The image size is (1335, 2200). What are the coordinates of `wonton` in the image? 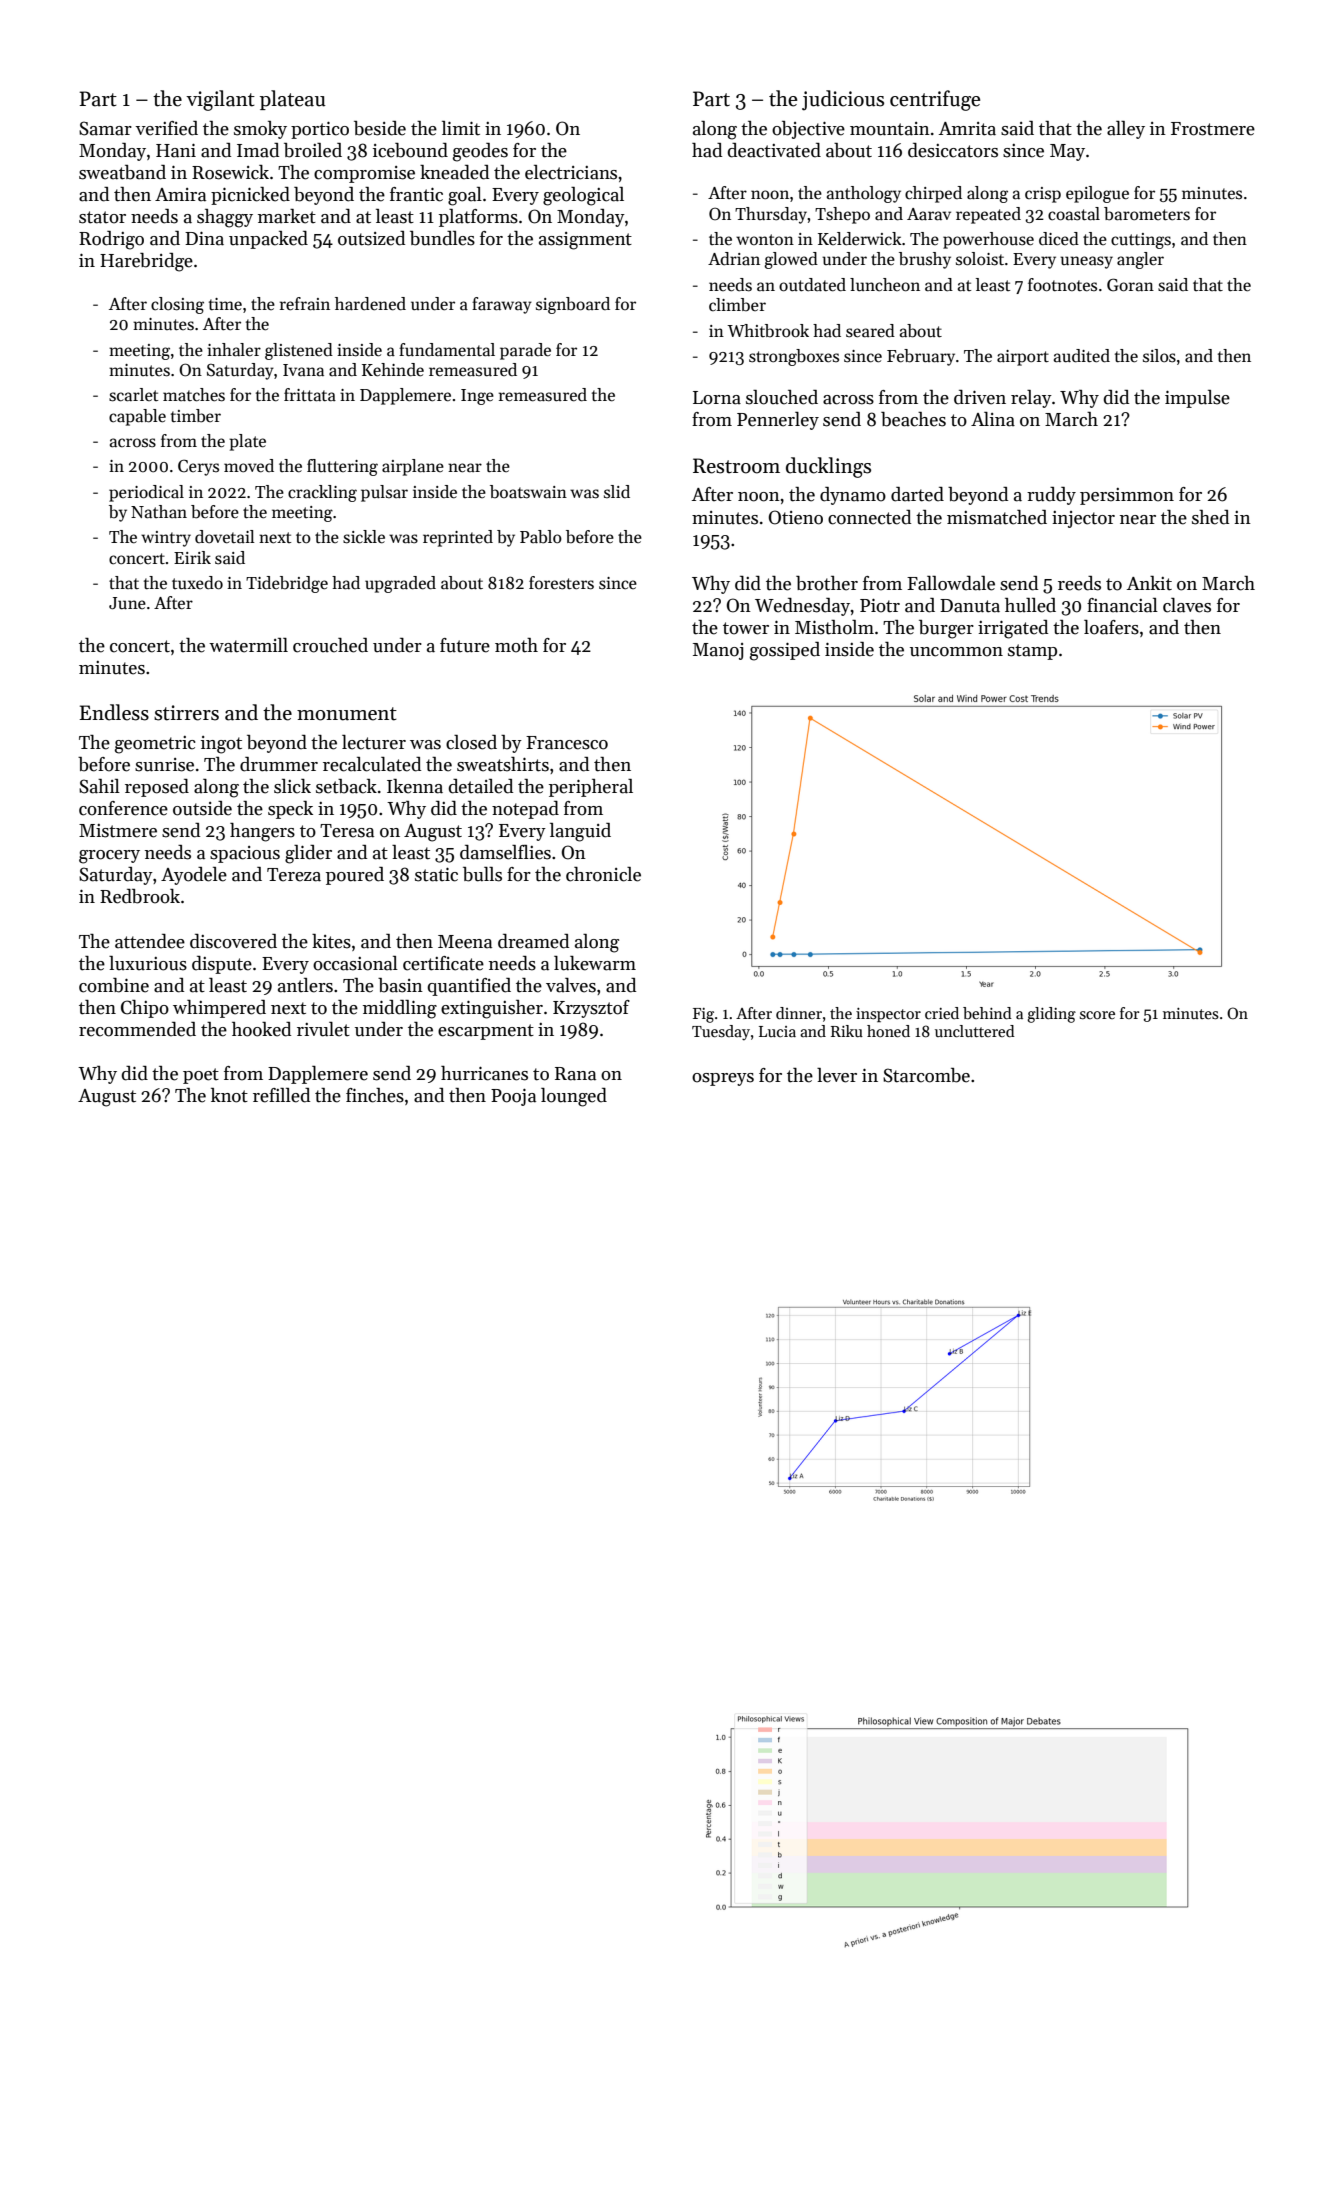 It's located at (765, 239).
